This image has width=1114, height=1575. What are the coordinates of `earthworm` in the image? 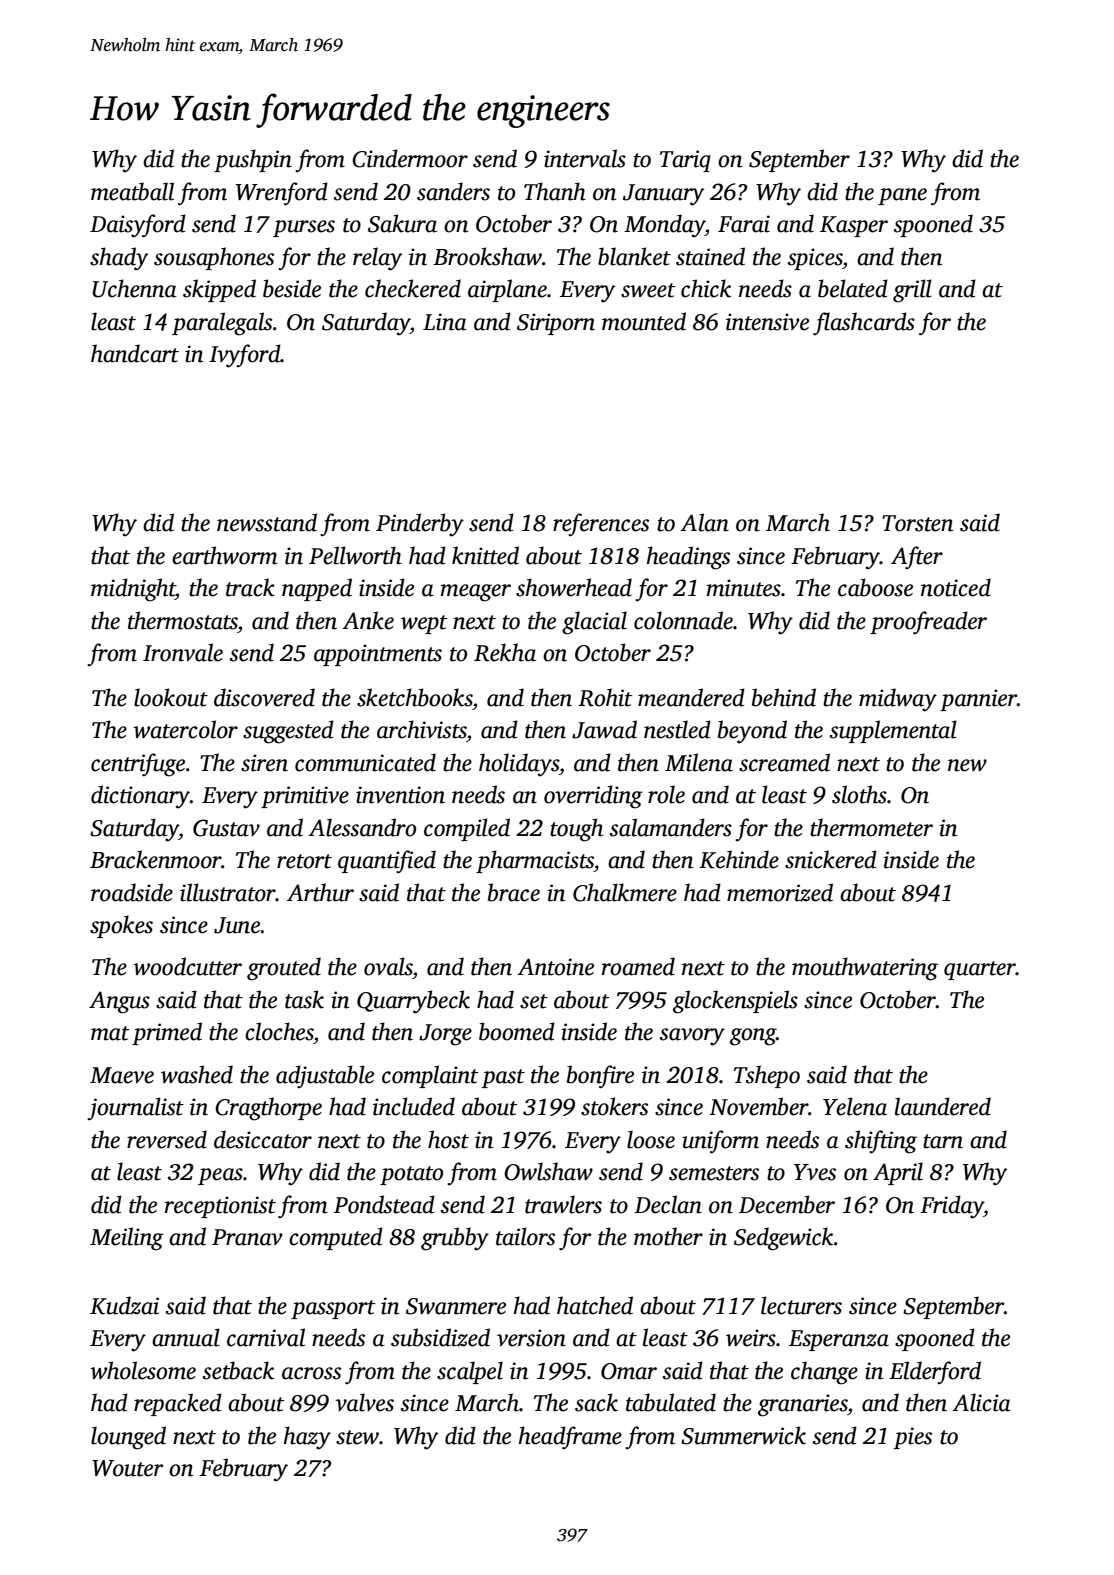 It's located at (225, 555).
